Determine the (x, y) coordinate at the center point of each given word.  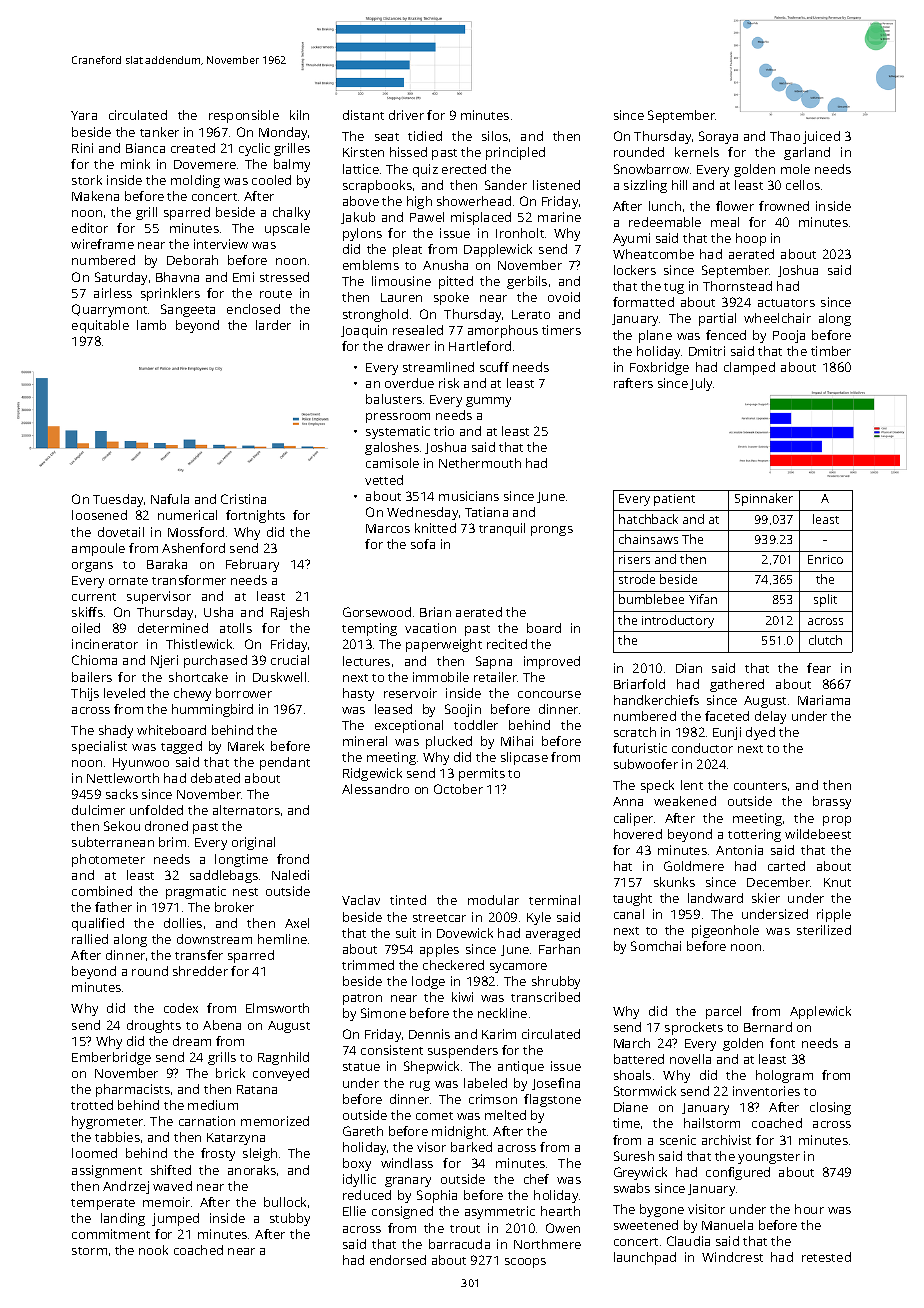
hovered (638, 834)
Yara (84, 115)
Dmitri (707, 351)
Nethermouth (480, 463)
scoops (525, 1263)
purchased (215, 661)
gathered (737, 685)
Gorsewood (377, 612)
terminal (554, 900)
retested (826, 1257)
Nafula (170, 499)
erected (464, 169)
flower (735, 206)
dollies (183, 923)
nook (153, 1250)
